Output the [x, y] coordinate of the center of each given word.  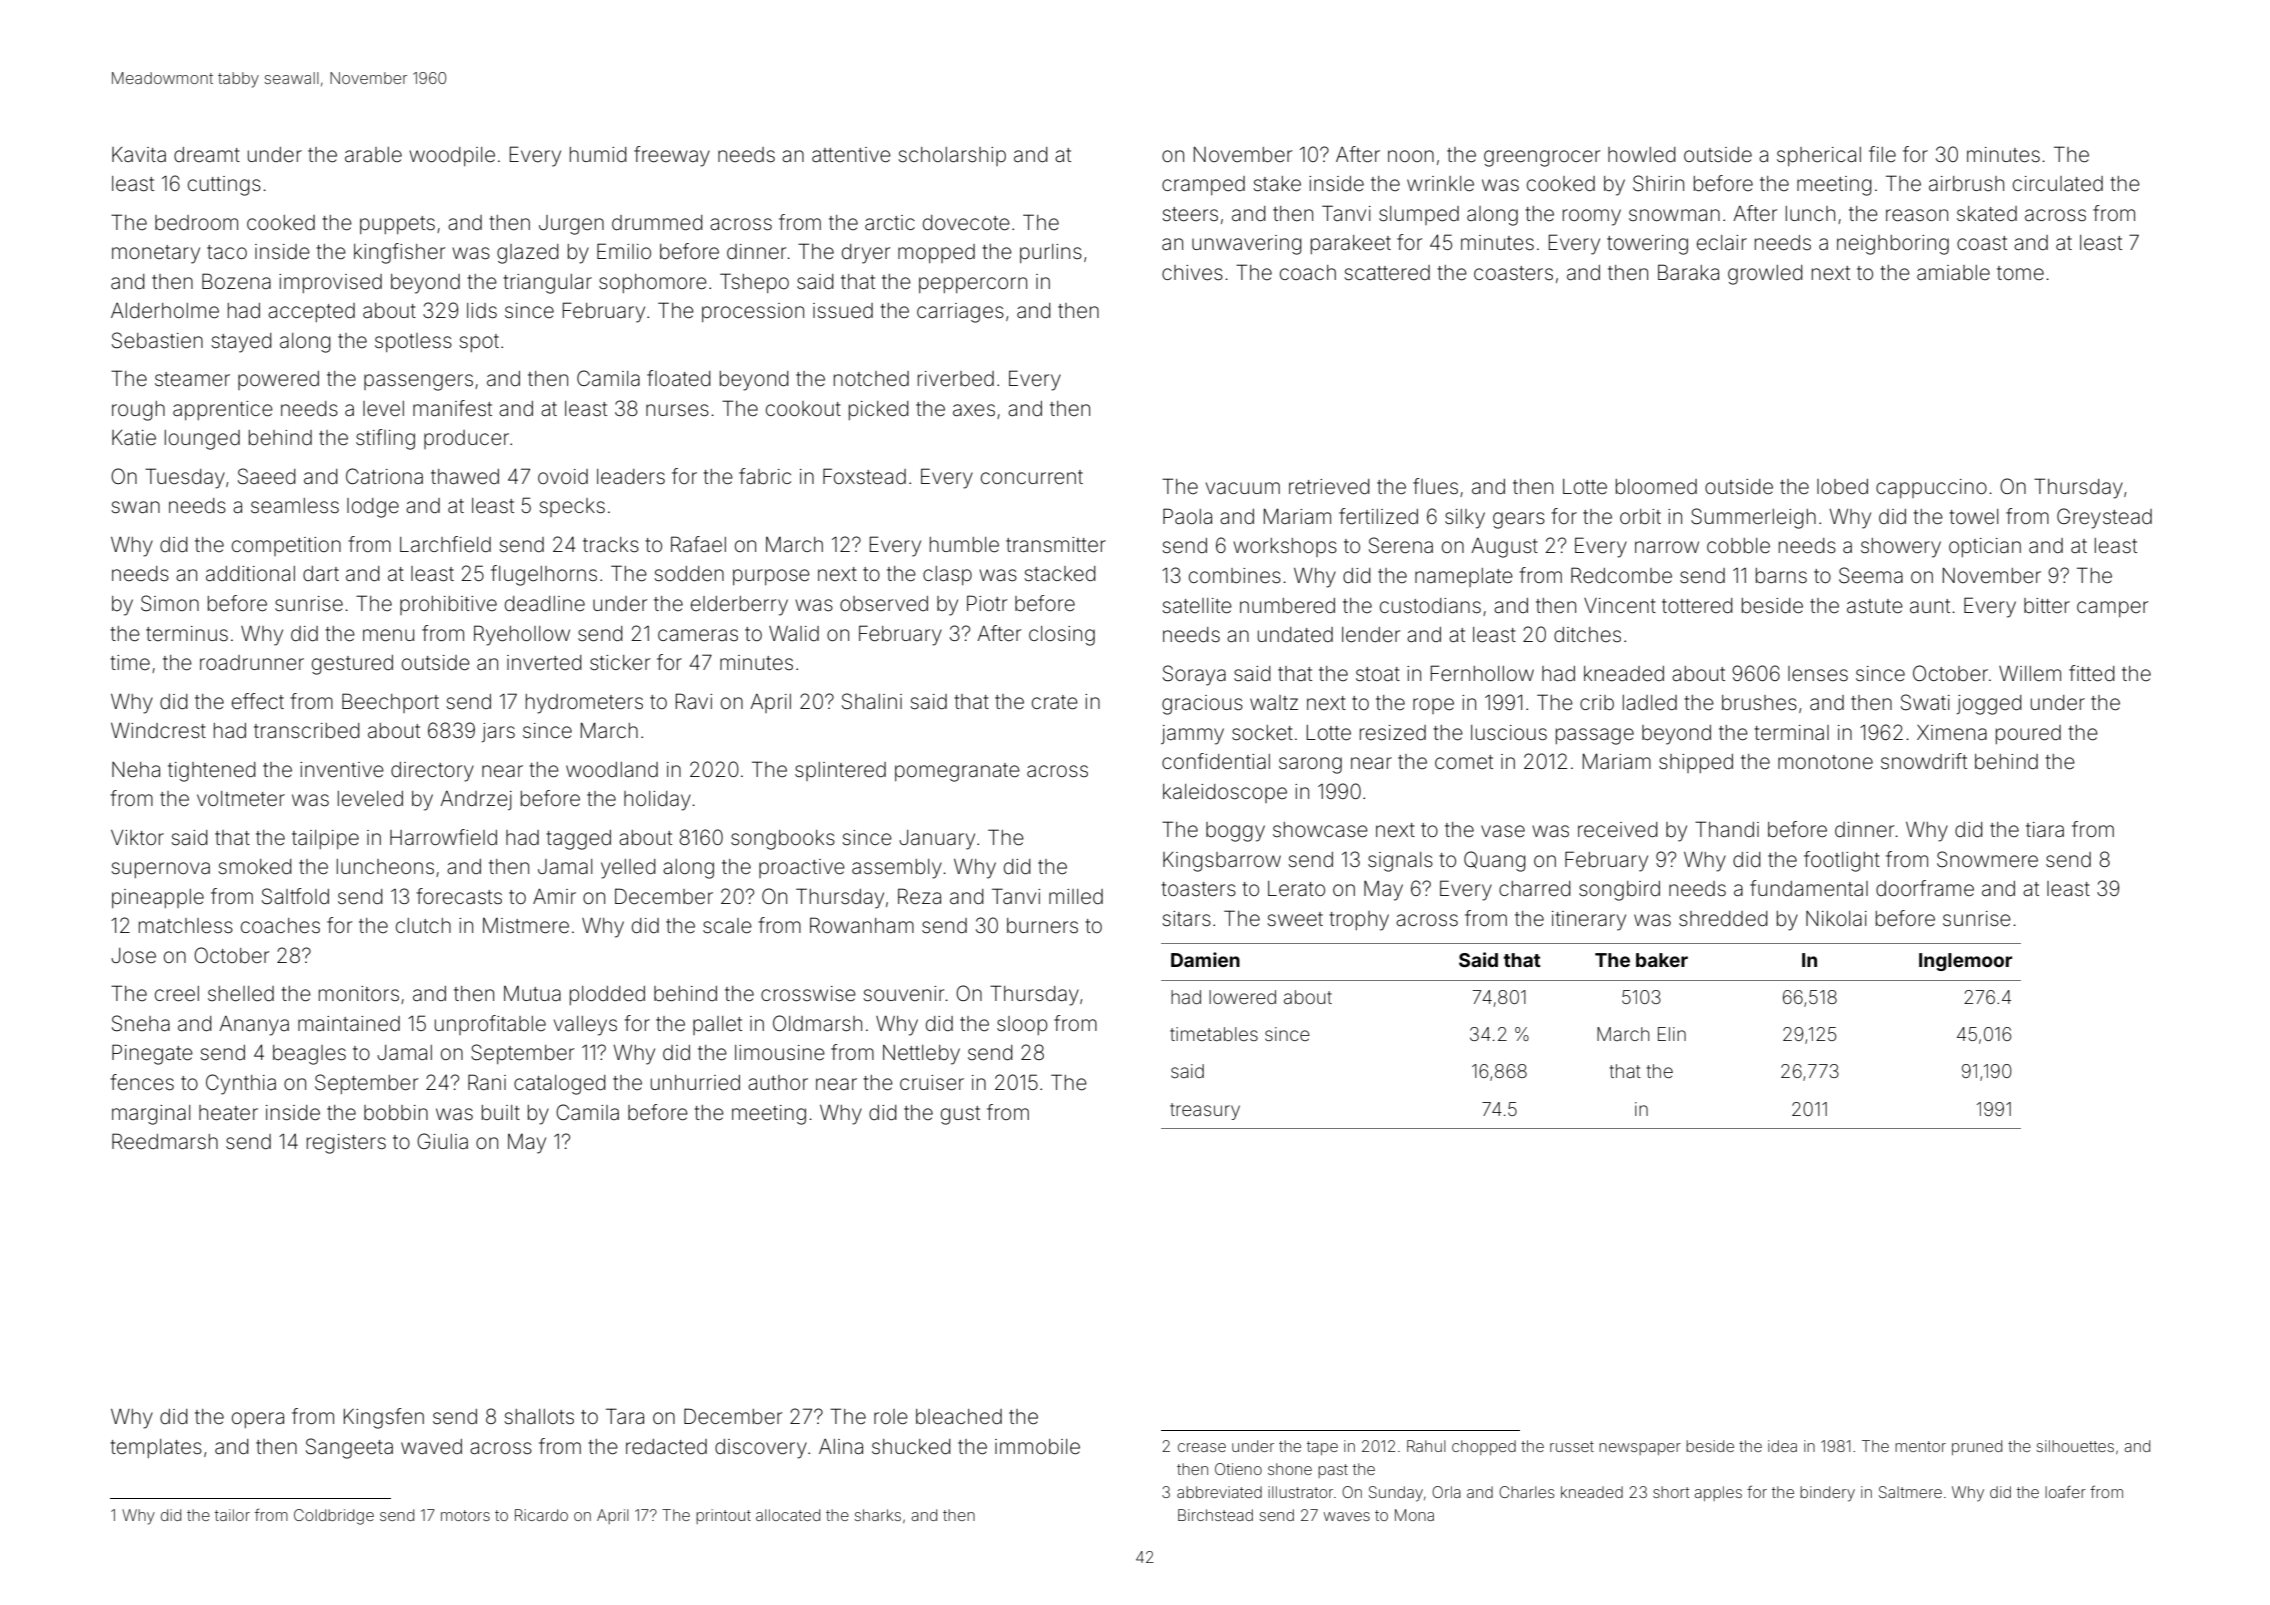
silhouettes [2075, 1446]
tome [2020, 273]
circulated [2058, 183]
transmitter [1056, 544]
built [501, 1112]
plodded [607, 995]
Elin [1672, 1034]
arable [373, 154]
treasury [1205, 1111]
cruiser [932, 1083]
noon [1411, 156]
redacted [666, 1447]
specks [572, 507]
